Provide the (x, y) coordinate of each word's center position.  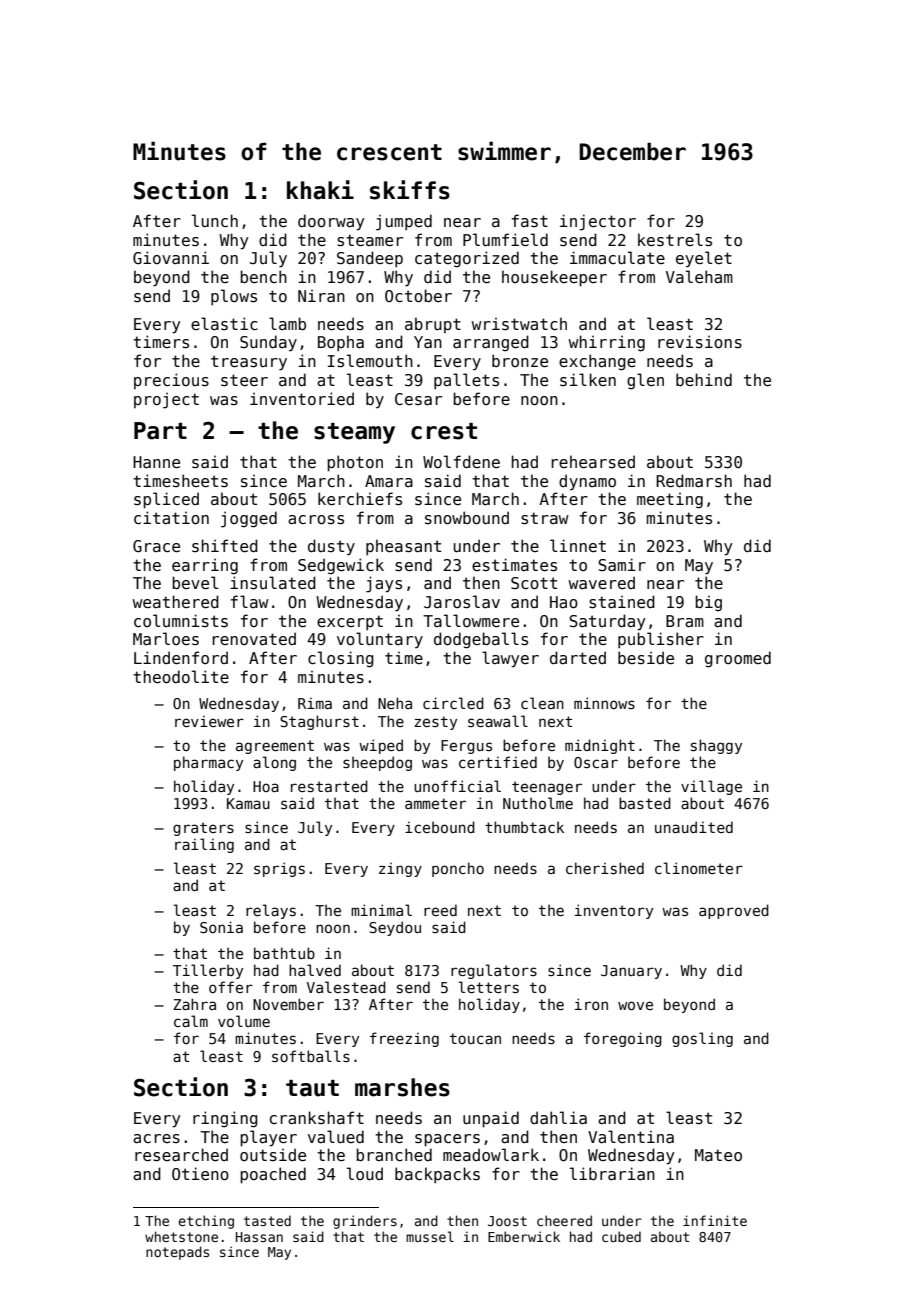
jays (384, 584)
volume (244, 1021)
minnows (604, 703)
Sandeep (370, 259)
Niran (321, 295)
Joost (507, 1221)
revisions (700, 342)
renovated (254, 638)
